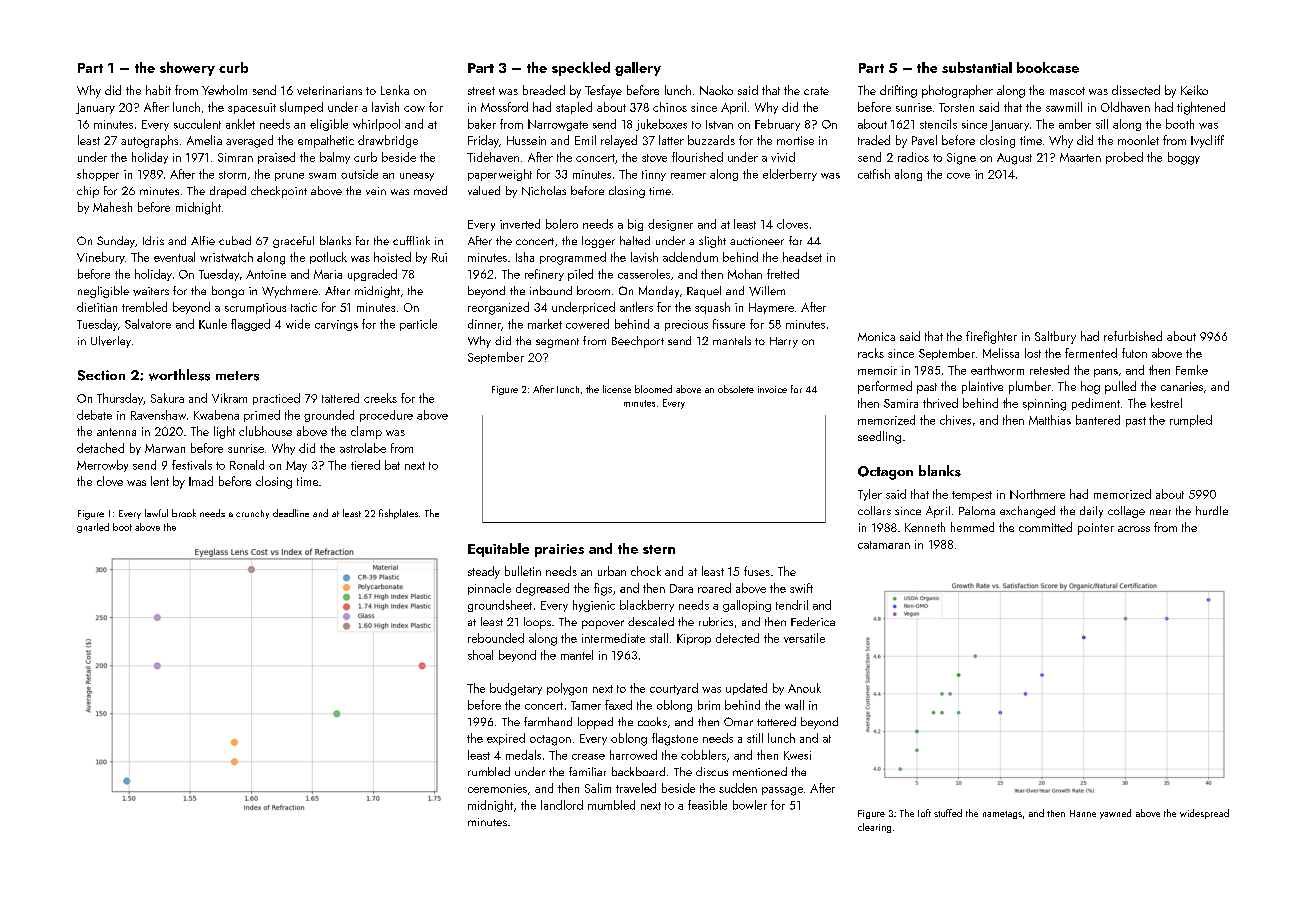 This screenshot has height=924, width=1308. What do you see at coordinates (365, 465) in the screenshot?
I see `tiered` at bounding box center [365, 465].
